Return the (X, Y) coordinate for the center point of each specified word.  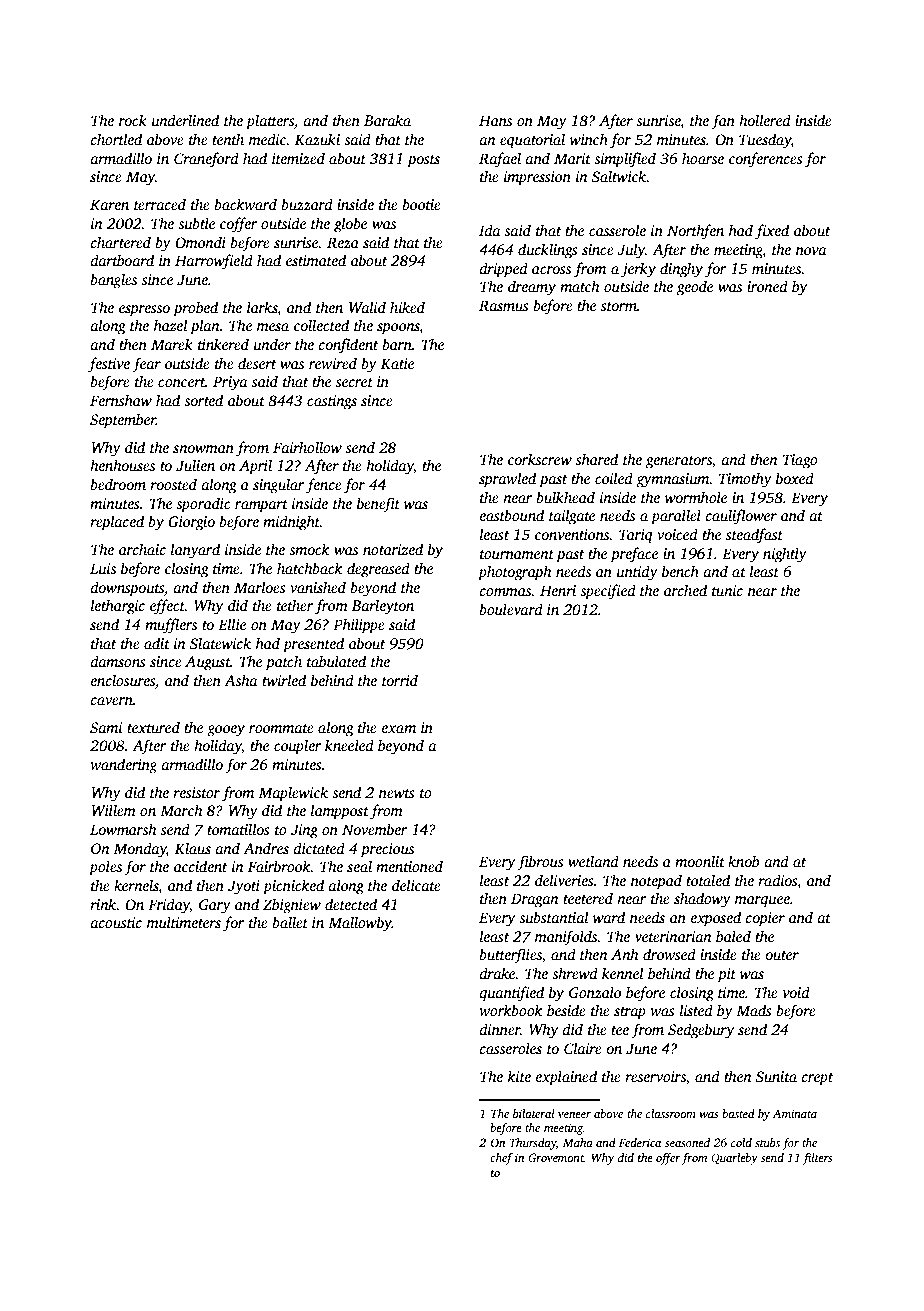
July (631, 251)
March (181, 810)
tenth (228, 139)
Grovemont (556, 1157)
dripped (504, 270)
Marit (572, 158)
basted (738, 1113)
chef (501, 1159)
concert (181, 382)
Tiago (800, 461)
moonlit (700, 861)
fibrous (540, 863)
